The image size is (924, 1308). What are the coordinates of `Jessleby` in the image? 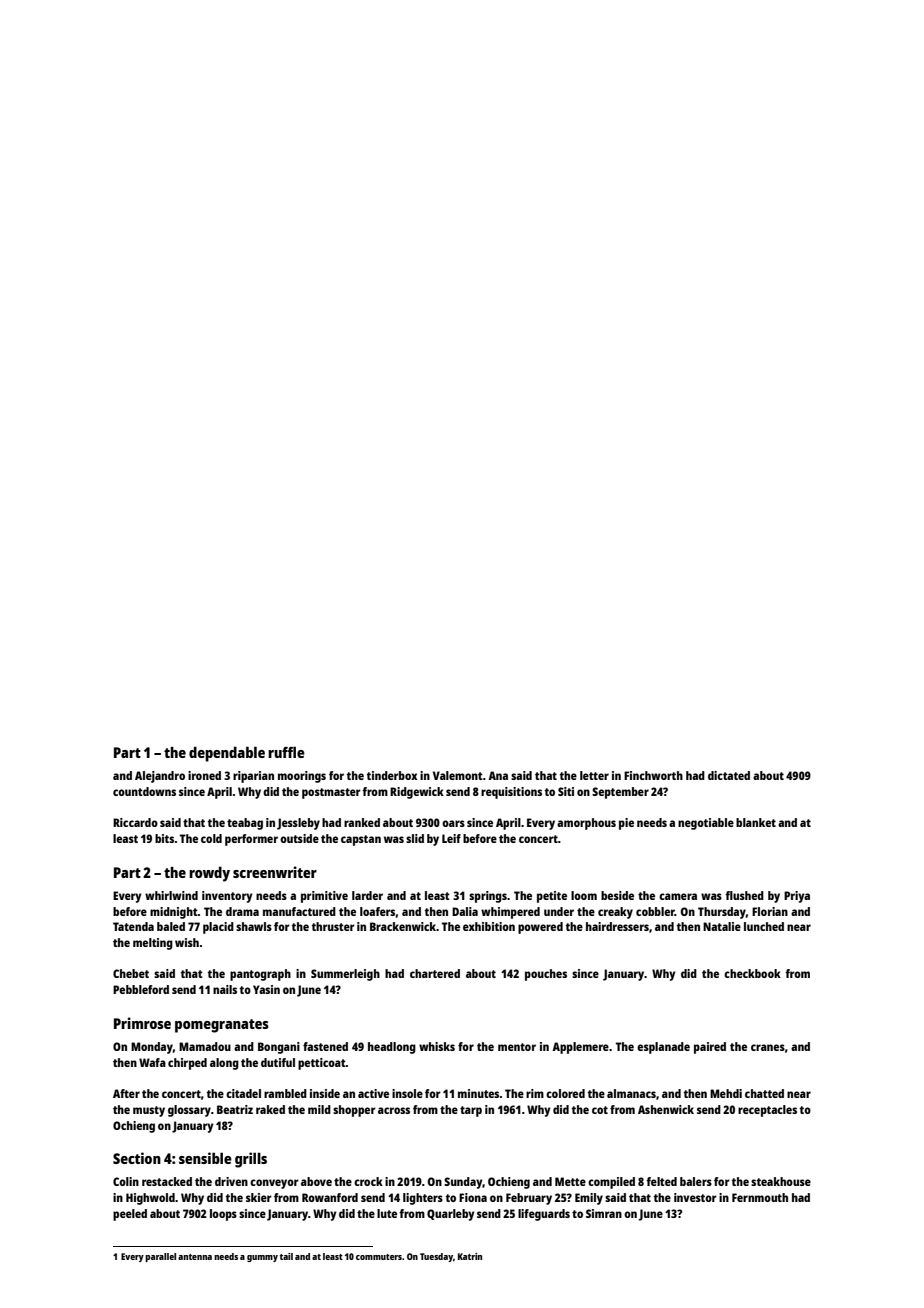 It's located at (298, 824).
